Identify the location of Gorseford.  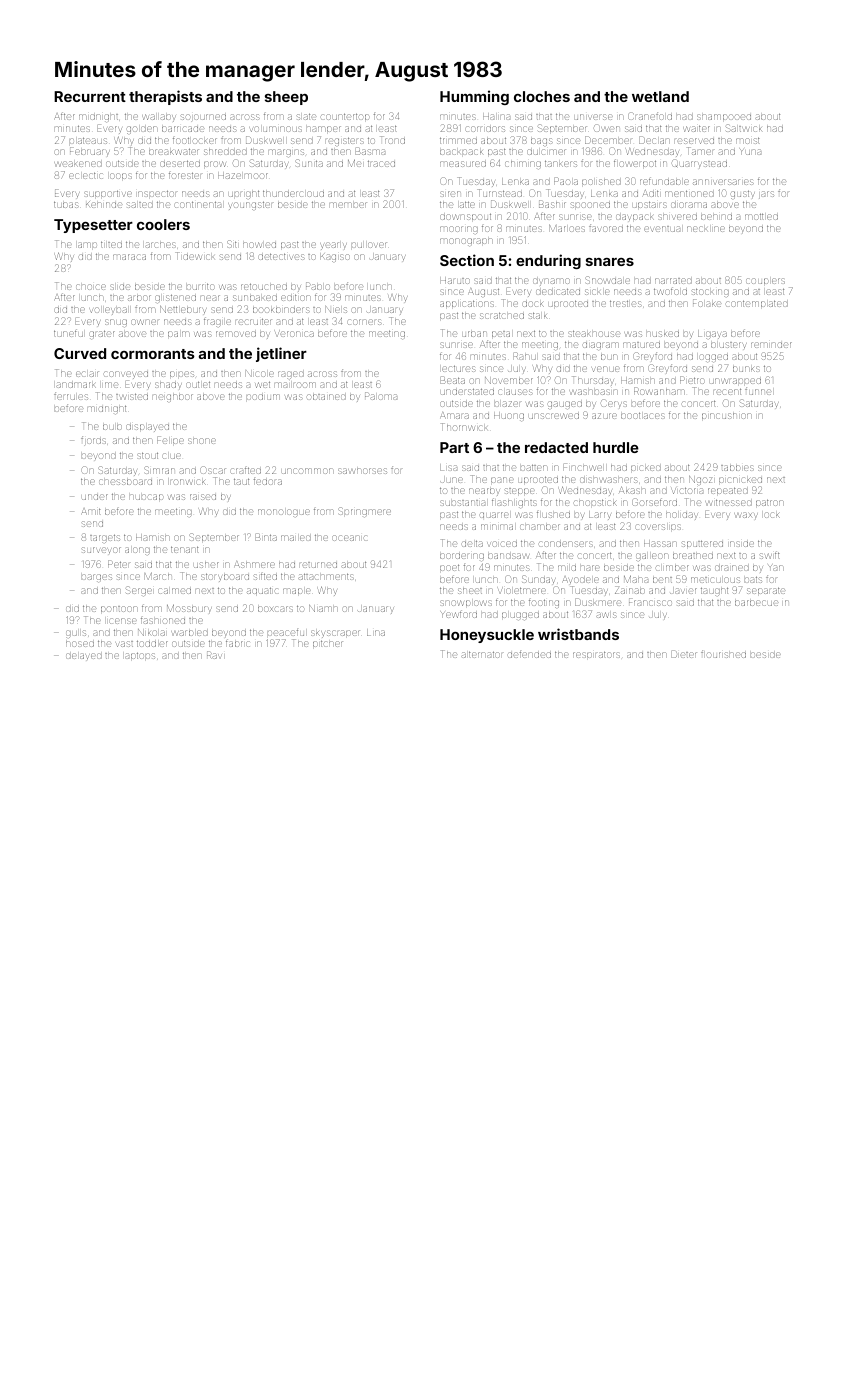
(654, 502).
